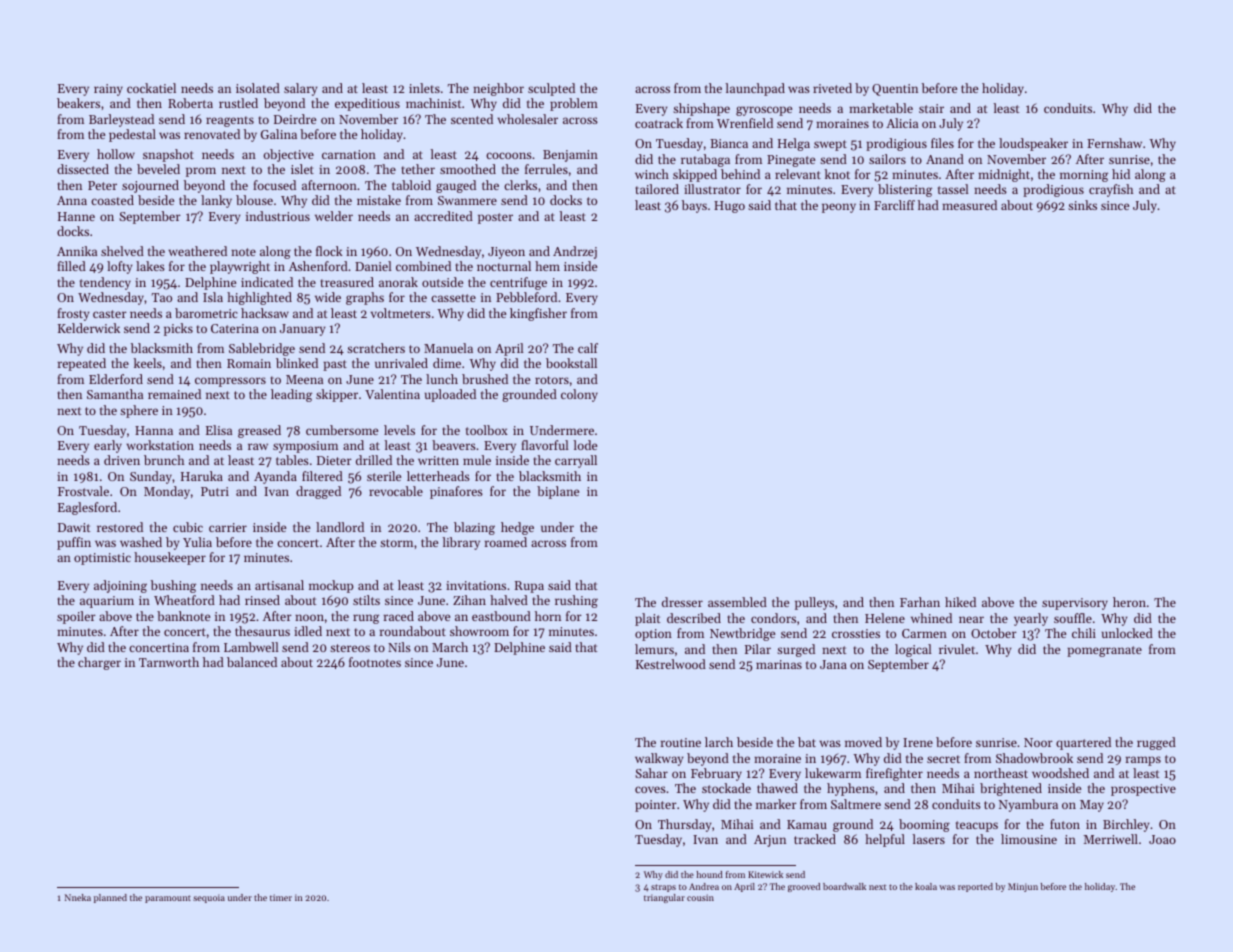 This screenshot has width=1233, height=952. Describe the element at coordinates (924, 825) in the screenshot. I see `booming` at that location.
